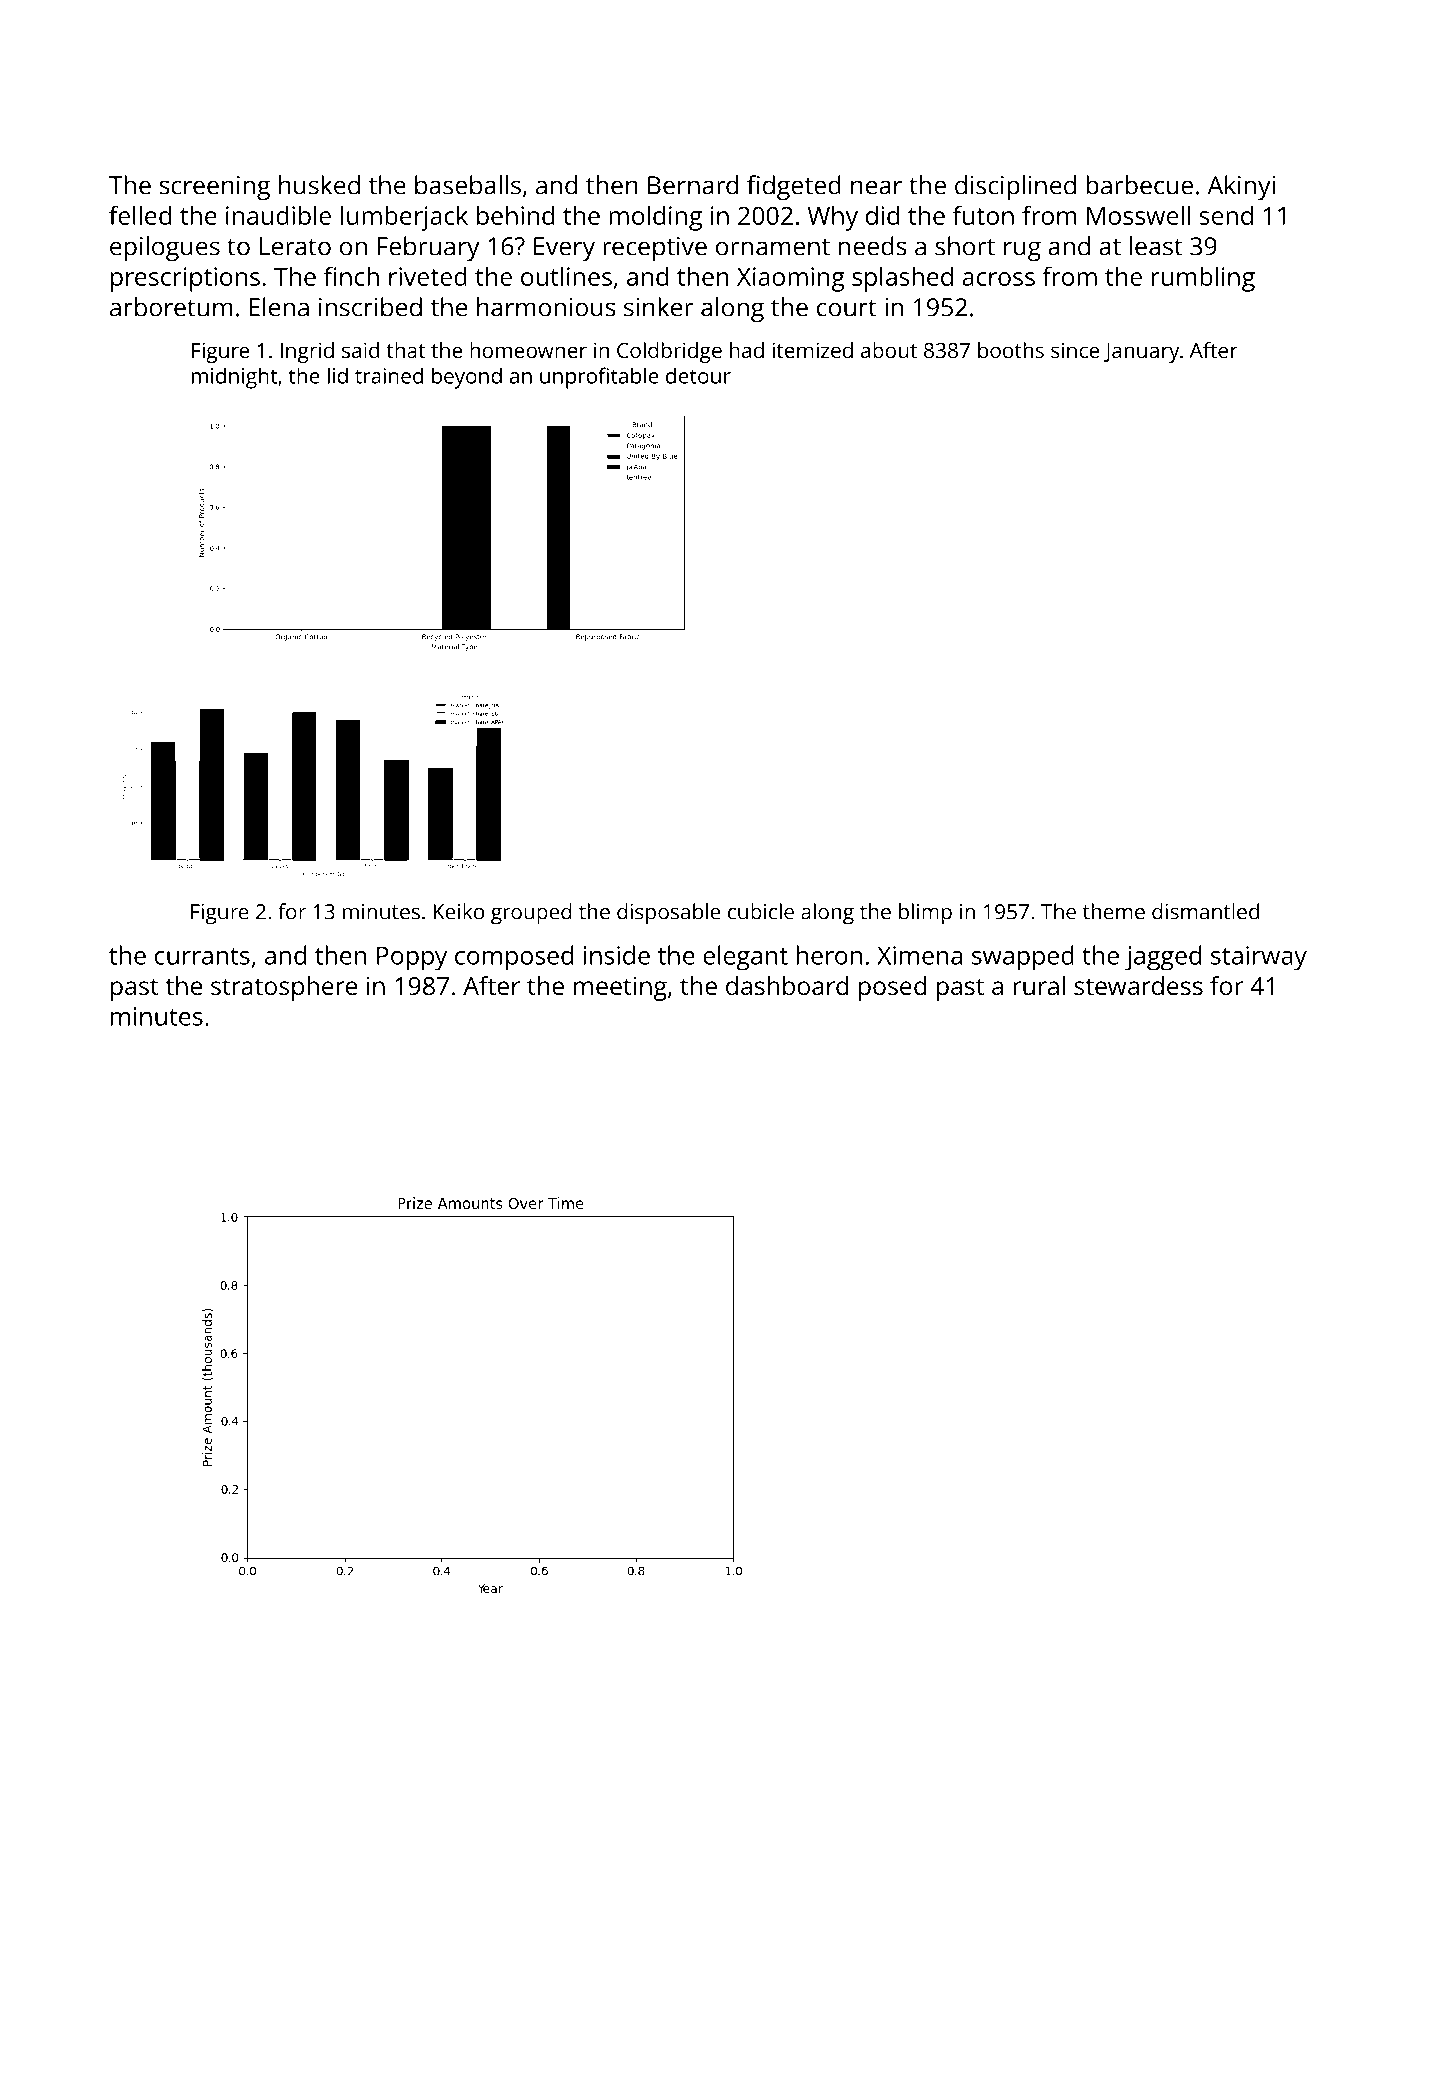 The image size is (1450, 2100). What do you see at coordinates (279, 307) in the image?
I see `Elena` at bounding box center [279, 307].
